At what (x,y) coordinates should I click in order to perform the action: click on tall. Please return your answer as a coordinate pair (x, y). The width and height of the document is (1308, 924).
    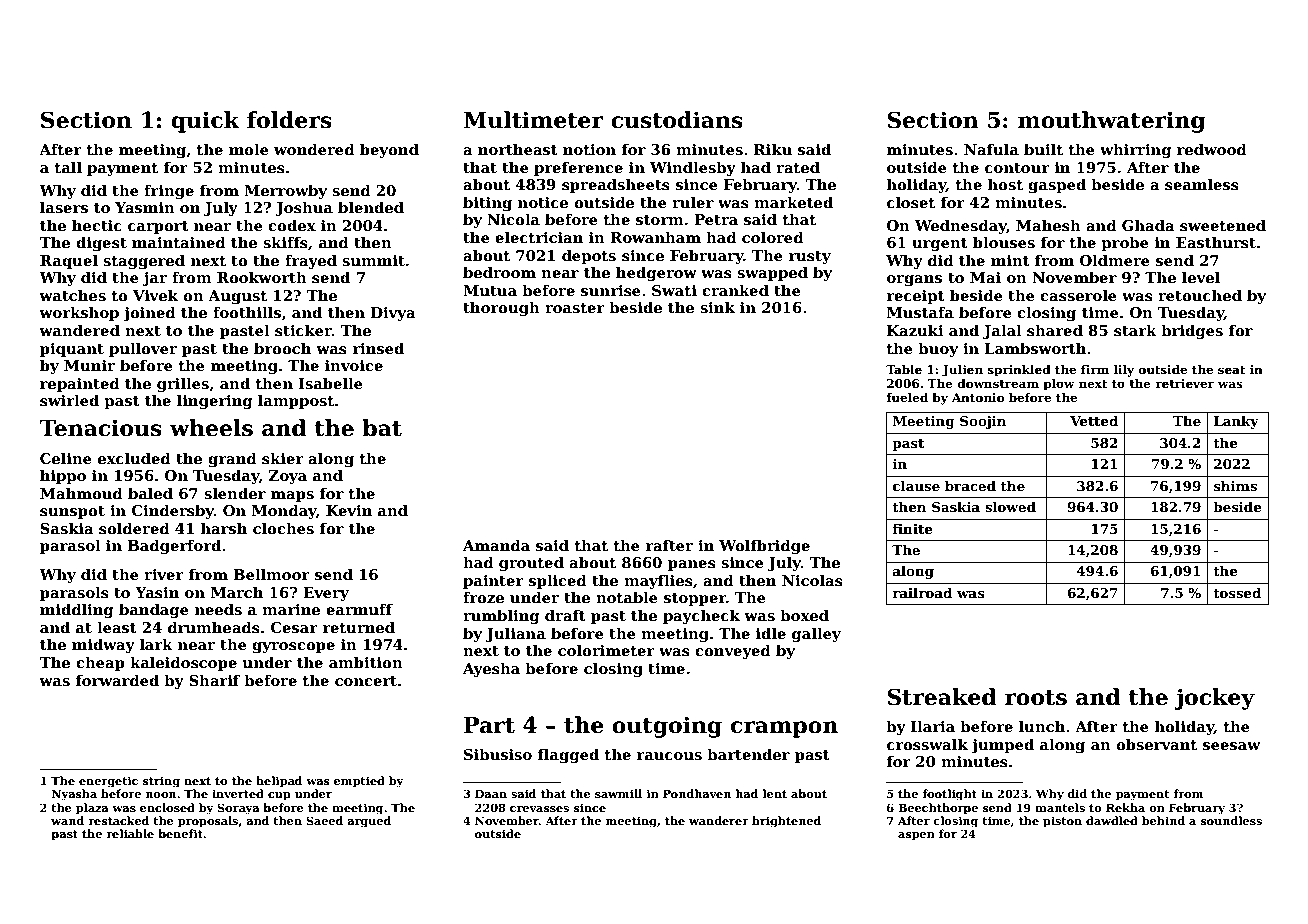
    Looking at the image, I should click on (68, 167).
